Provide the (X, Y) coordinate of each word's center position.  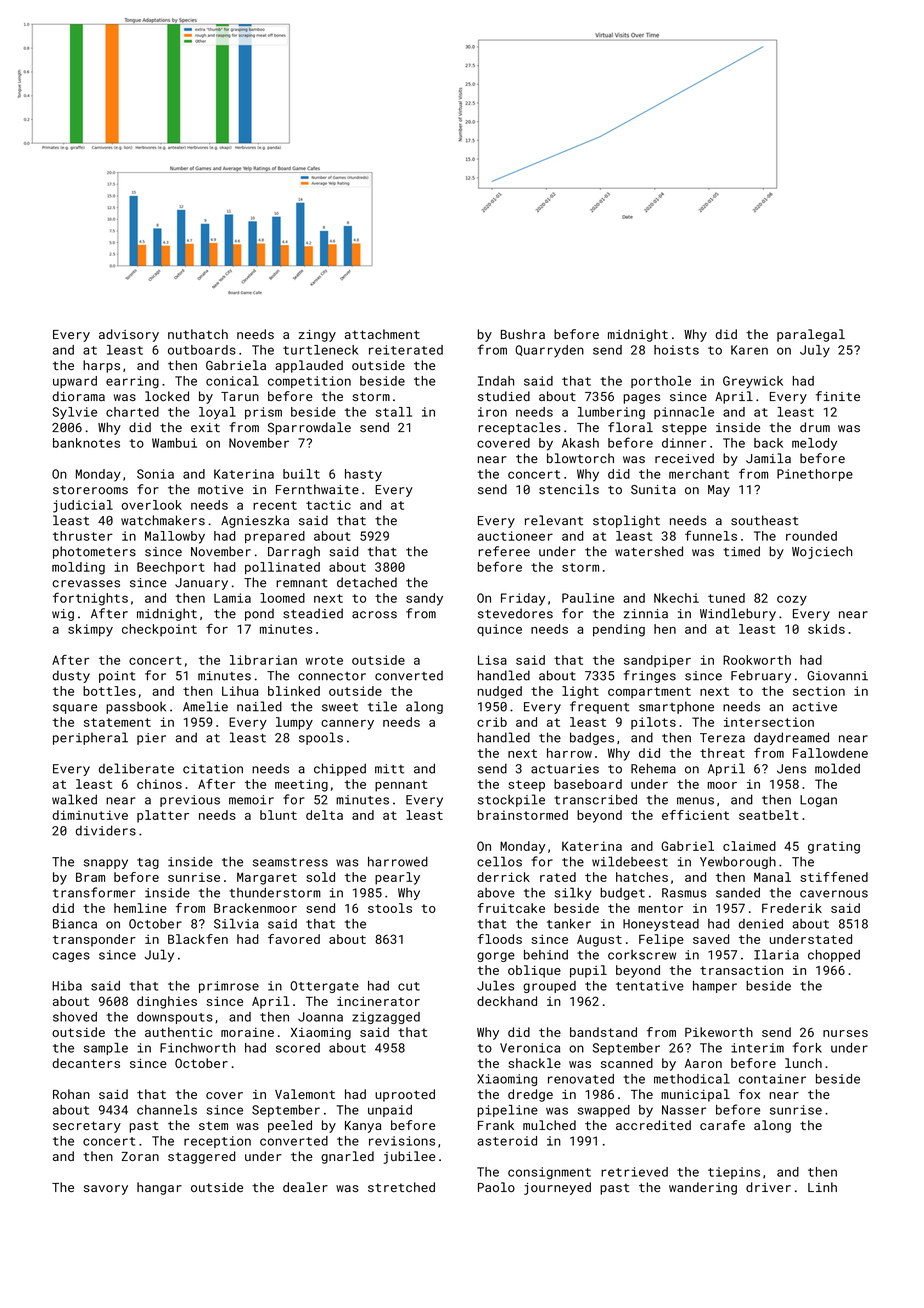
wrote (324, 660)
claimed (749, 846)
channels (167, 1110)
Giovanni (837, 676)
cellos (499, 861)
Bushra (523, 334)
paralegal (811, 335)
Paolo (496, 1187)
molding (78, 568)
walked (74, 799)
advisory (129, 335)
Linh (822, 1187)
